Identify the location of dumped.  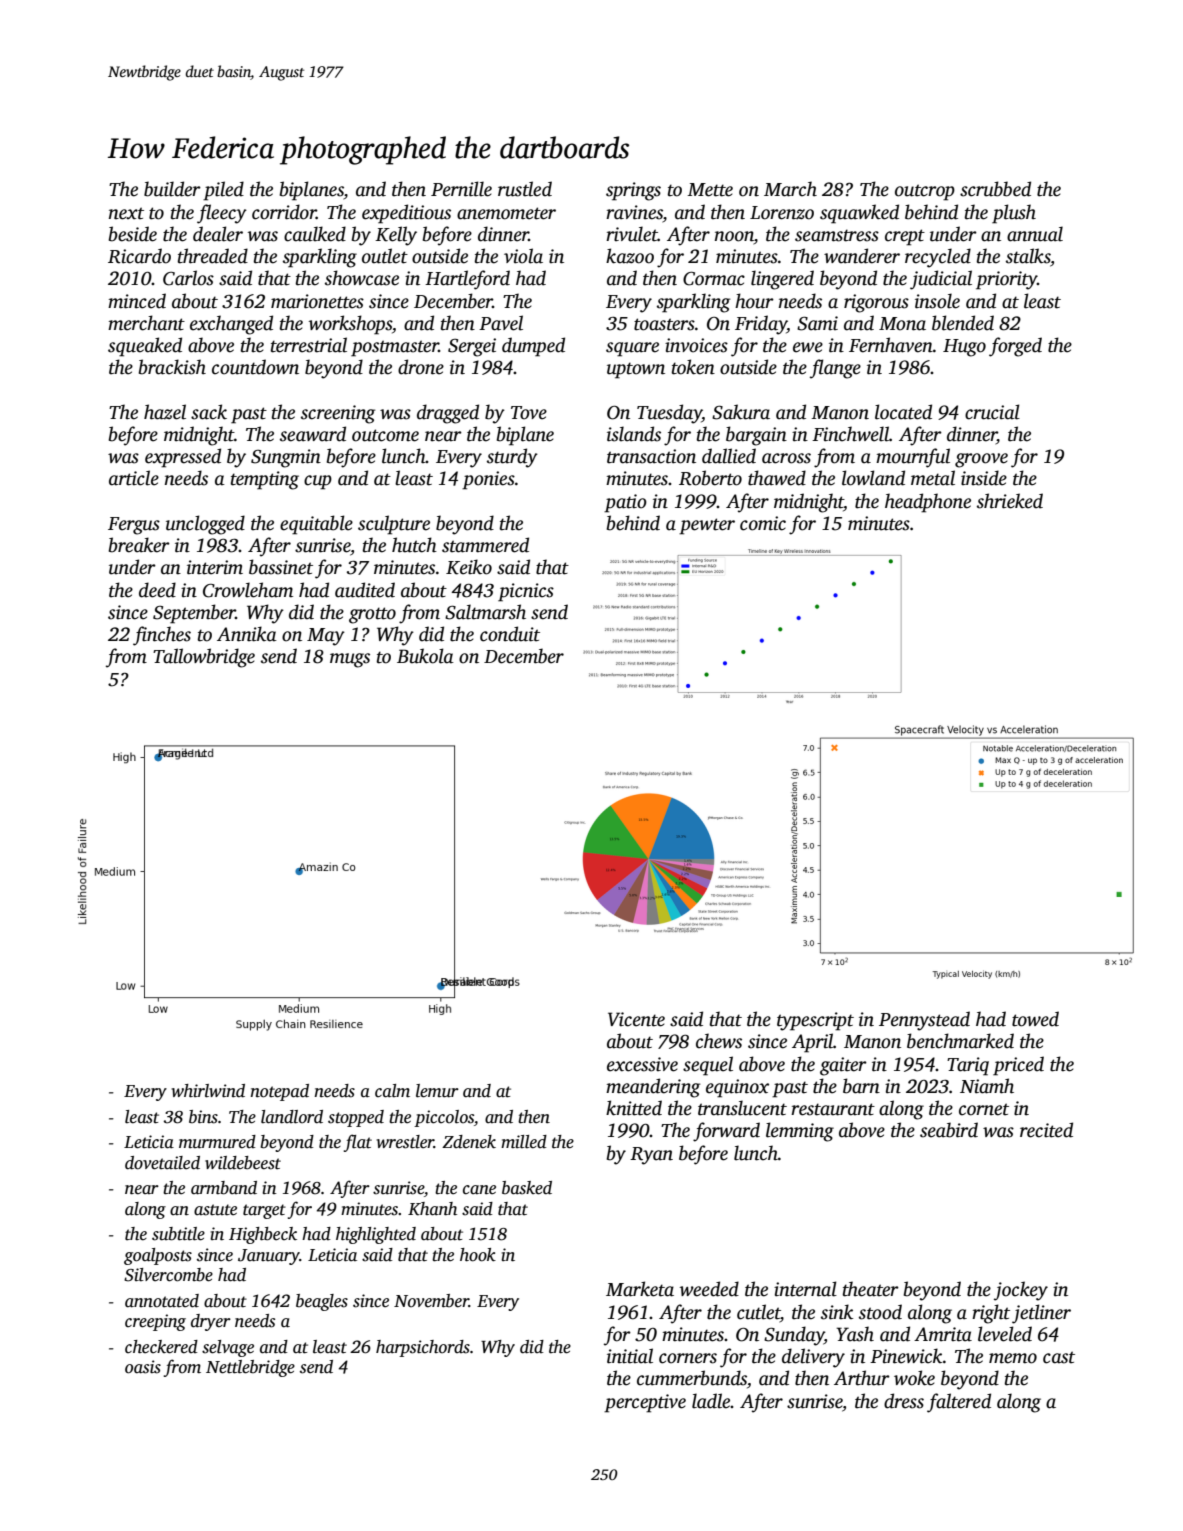
(533, 347).
